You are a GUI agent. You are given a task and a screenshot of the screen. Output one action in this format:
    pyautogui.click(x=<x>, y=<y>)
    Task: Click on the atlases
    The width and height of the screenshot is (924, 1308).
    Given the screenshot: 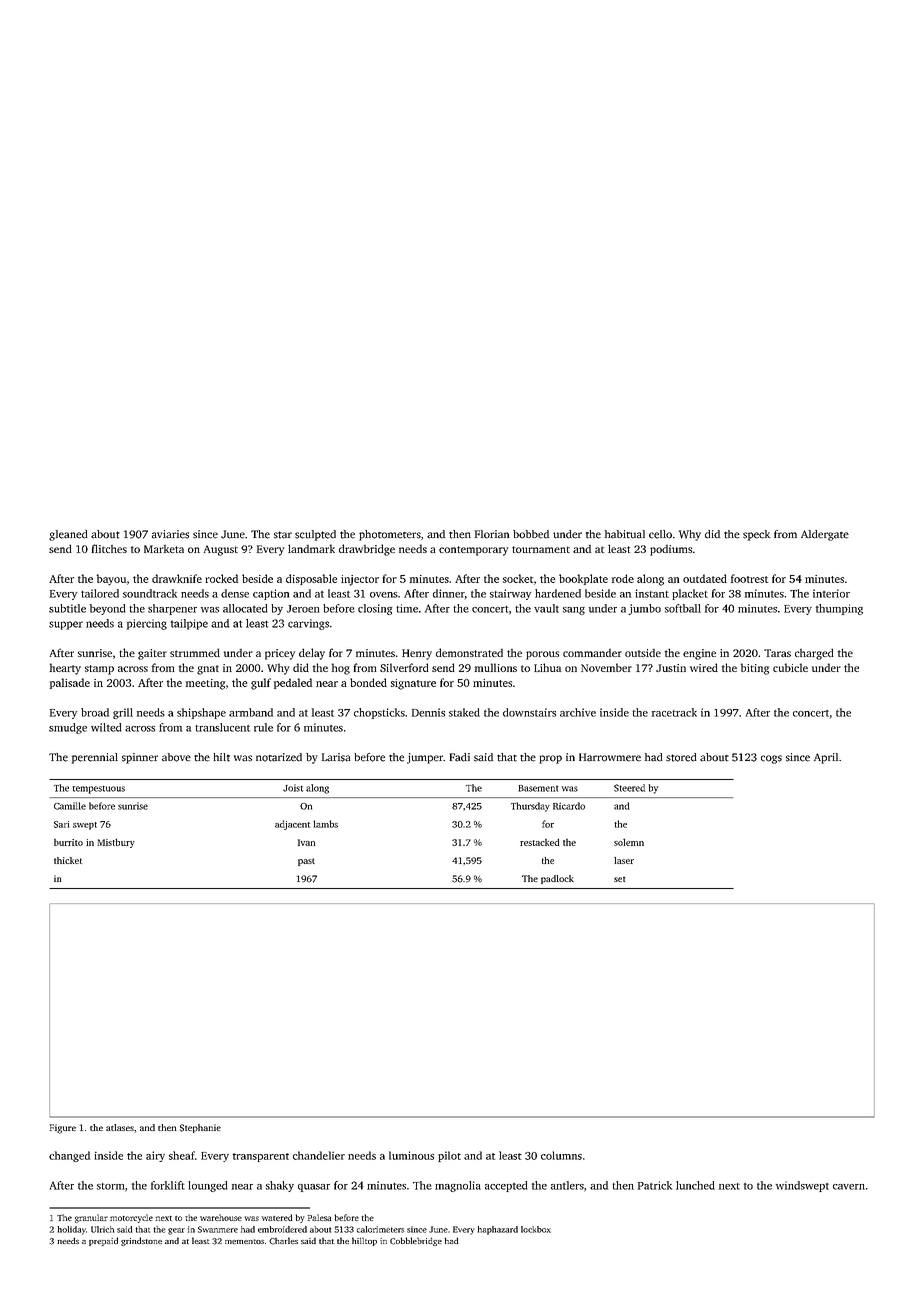 What is the action you would take?
    pyautogui.click(x=120, y=1127)
